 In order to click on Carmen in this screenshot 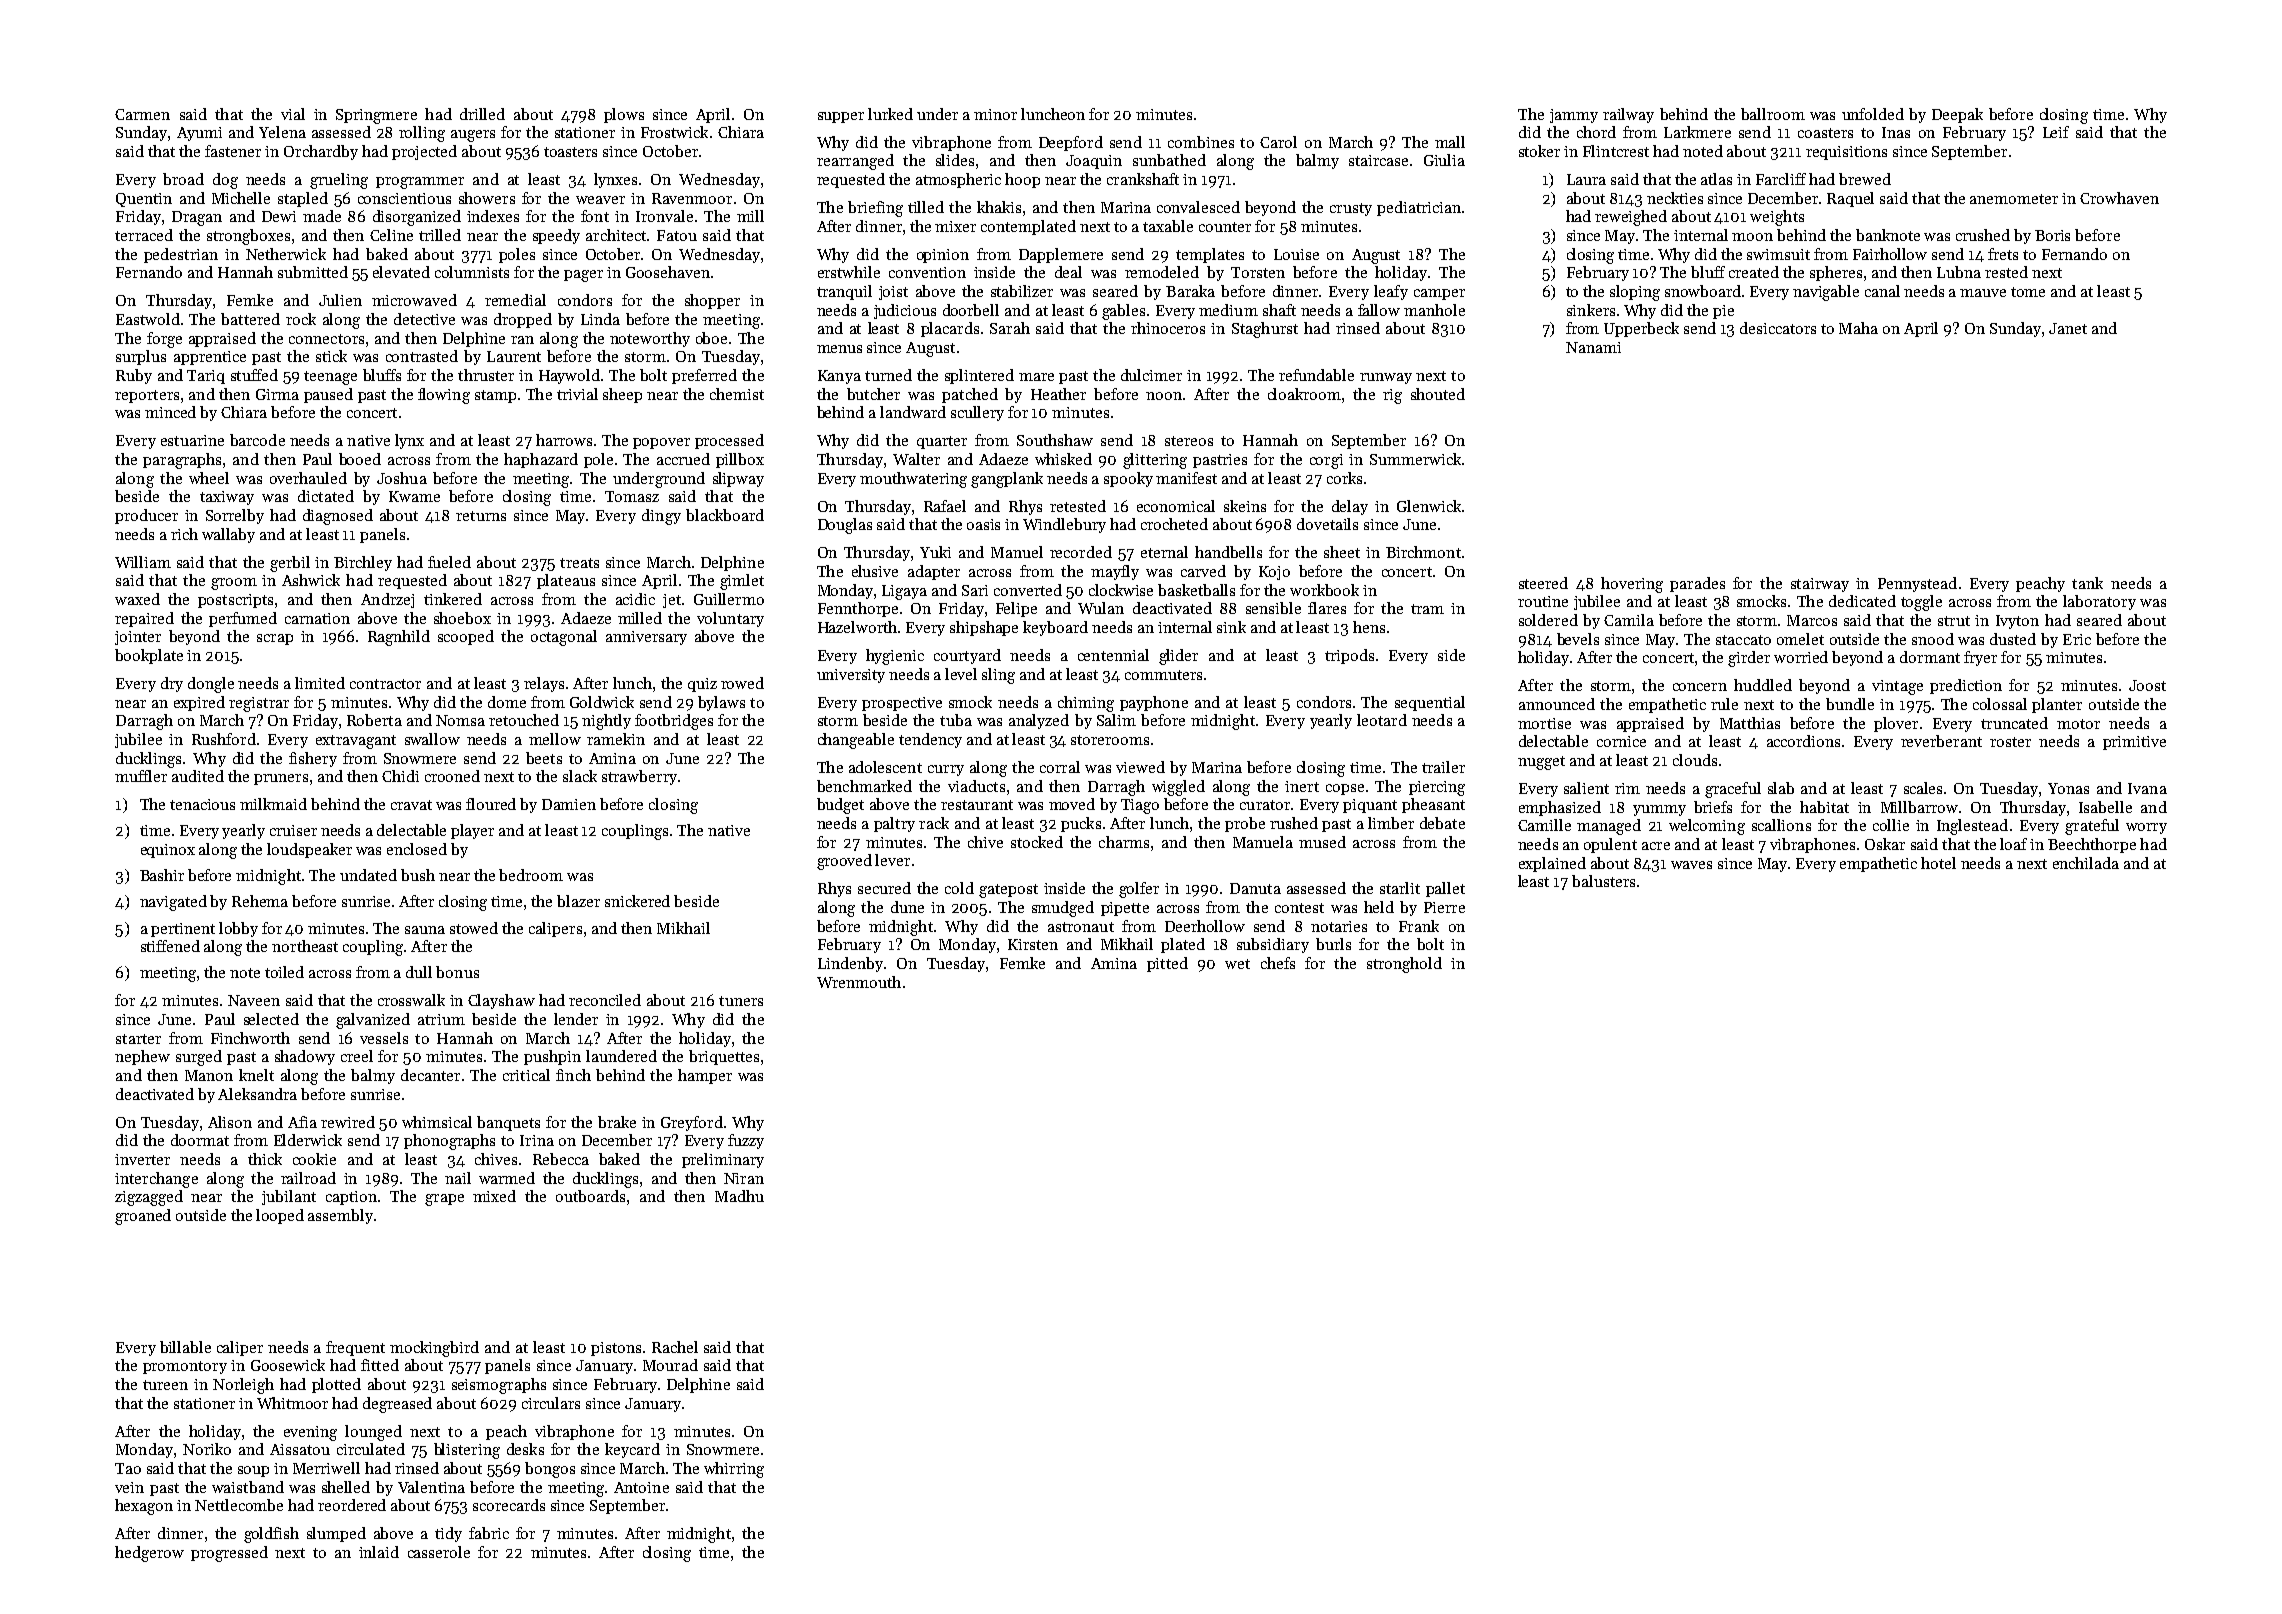, I will do `click(142, 114)`.
